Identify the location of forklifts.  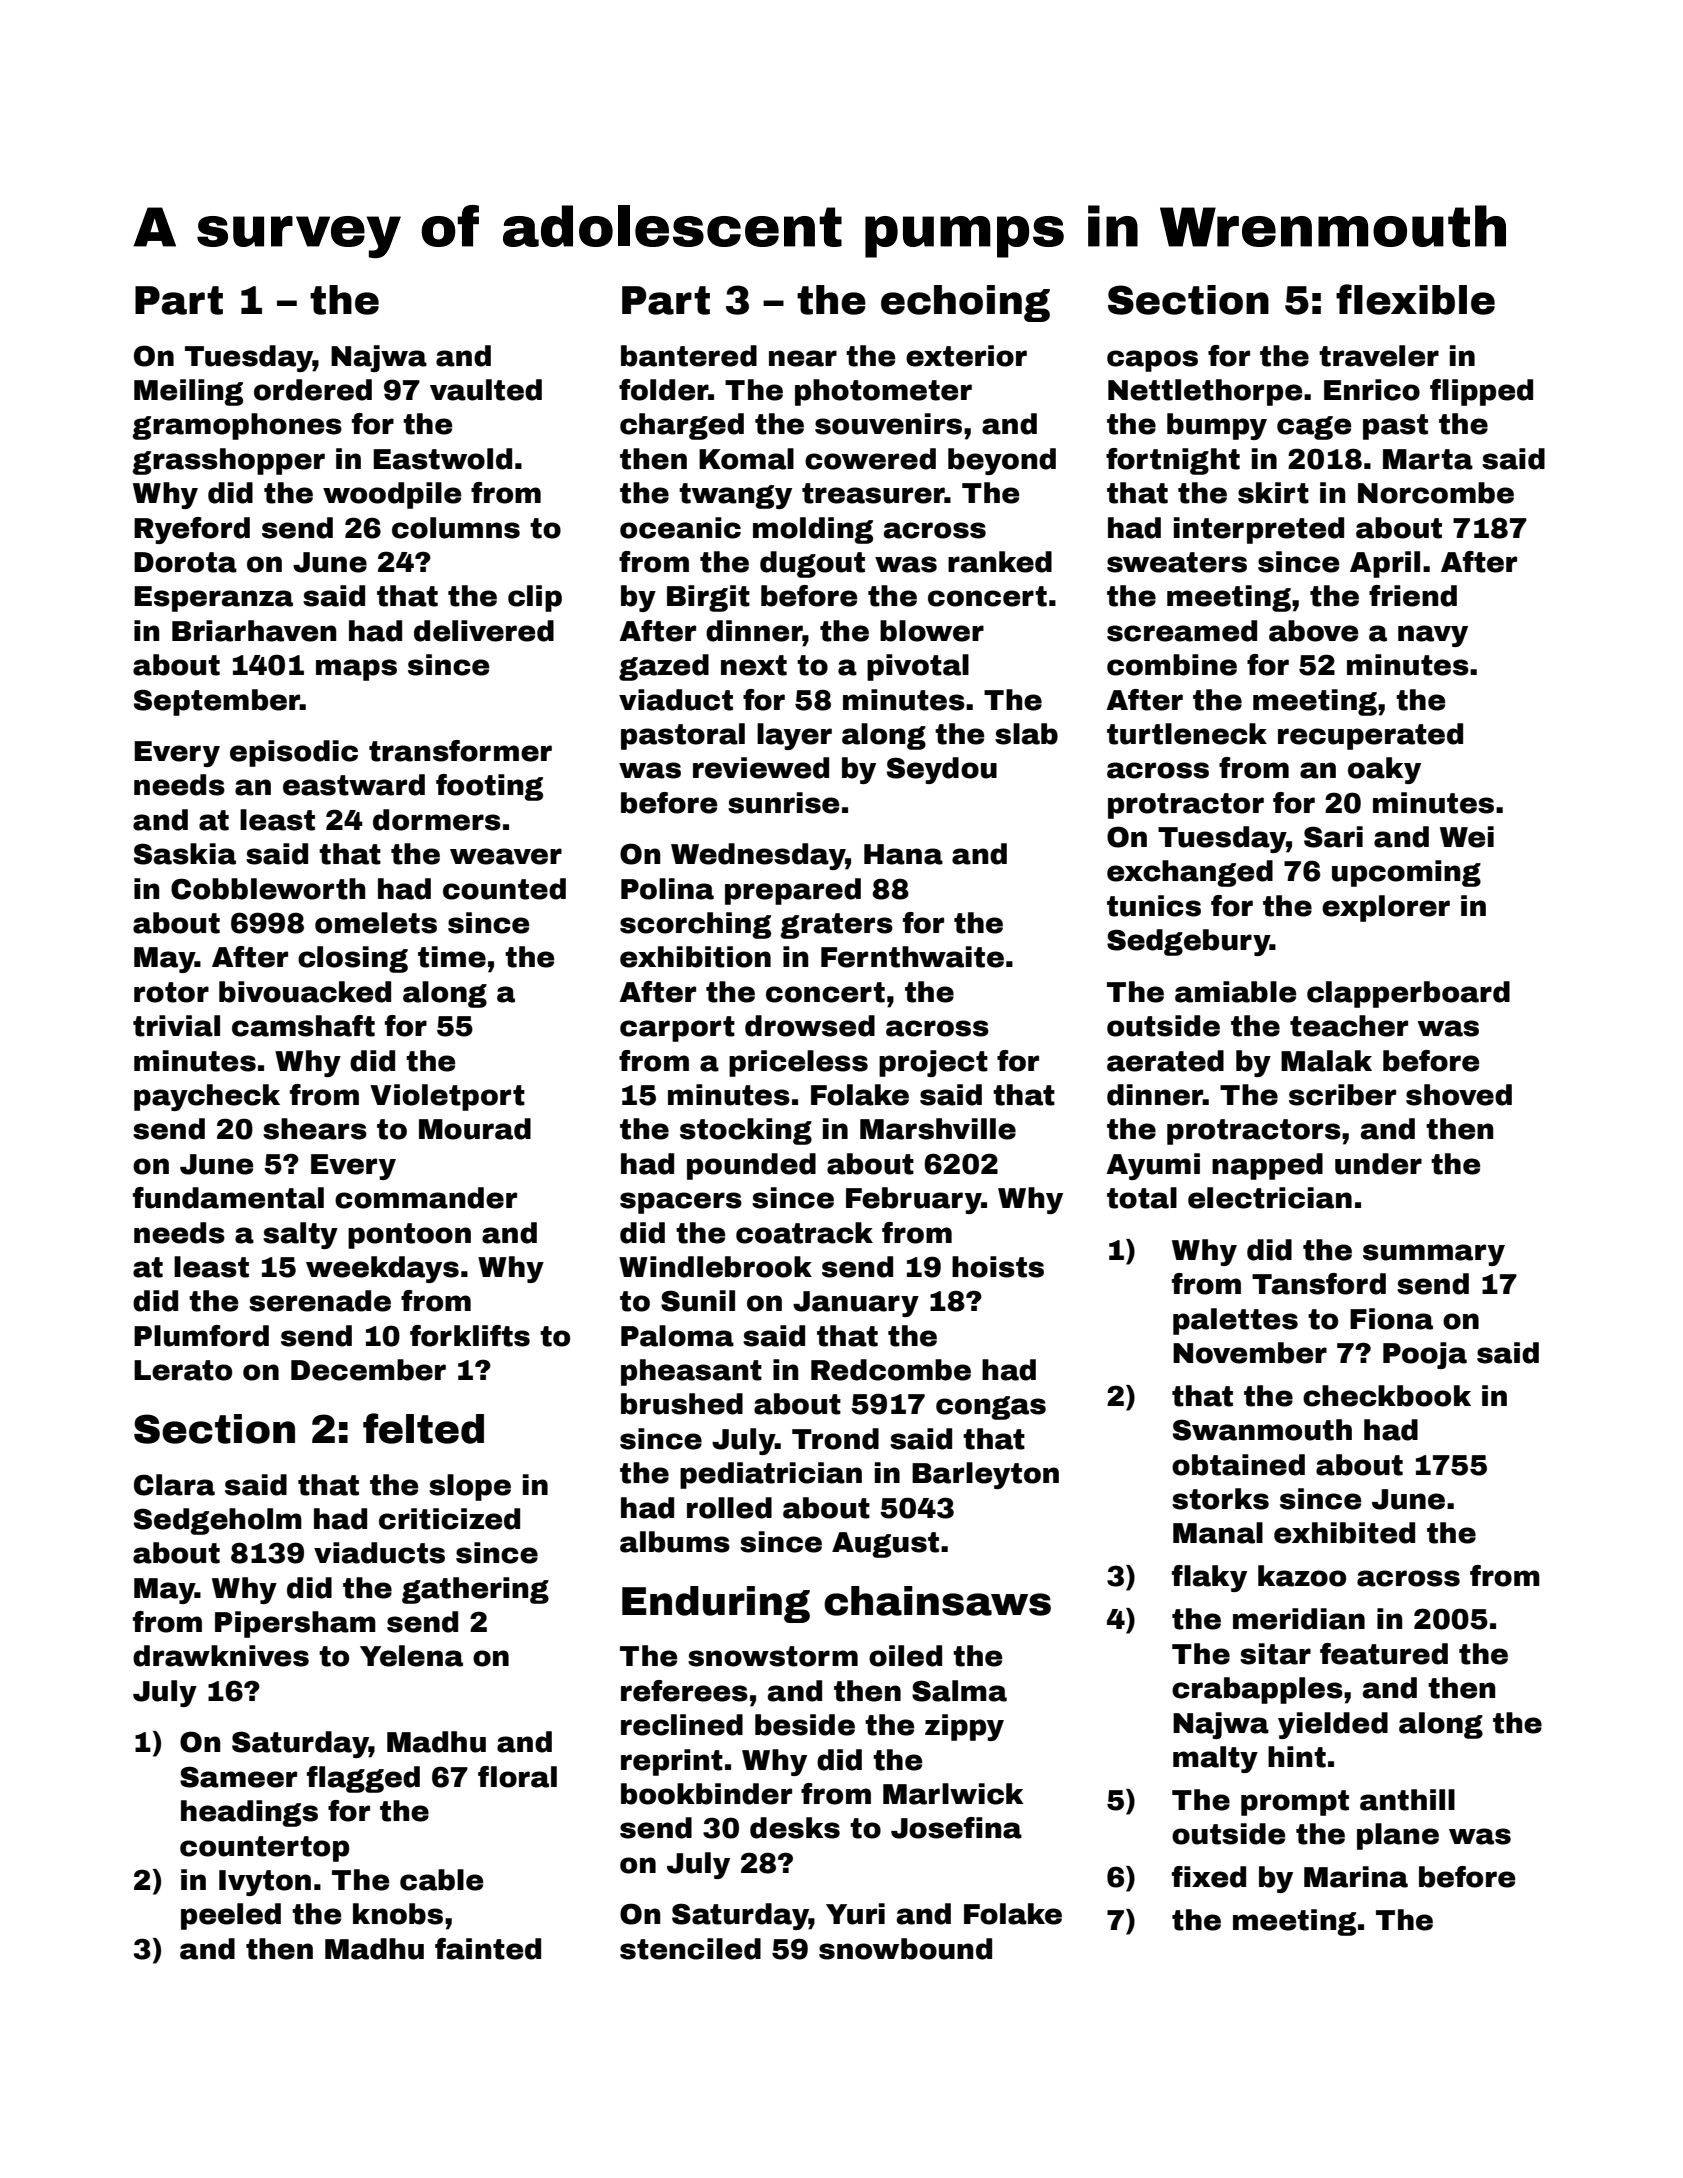
(470, 1336).
